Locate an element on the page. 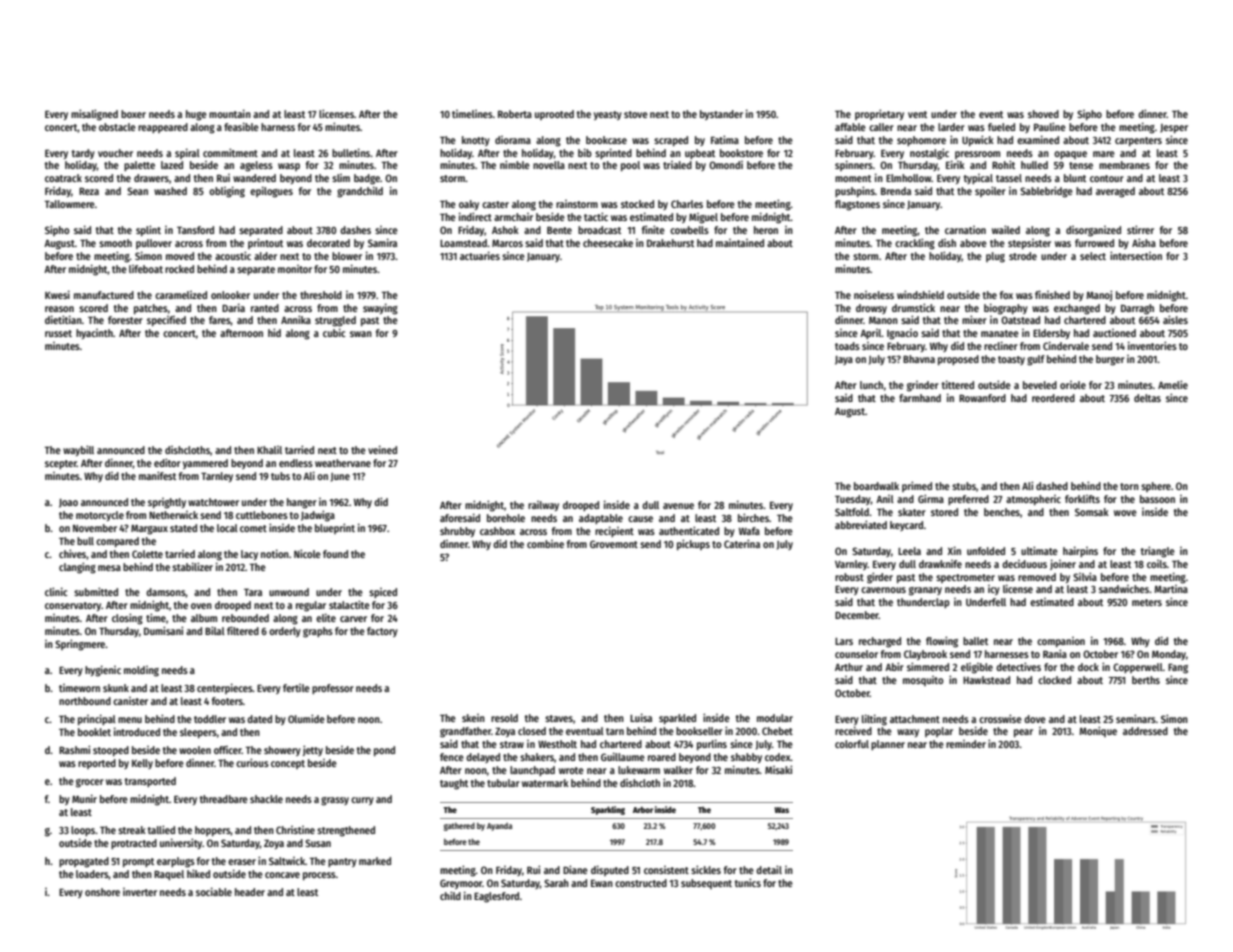 This document has width=1233, height=952. fares is located at coordinates (220, 321).
